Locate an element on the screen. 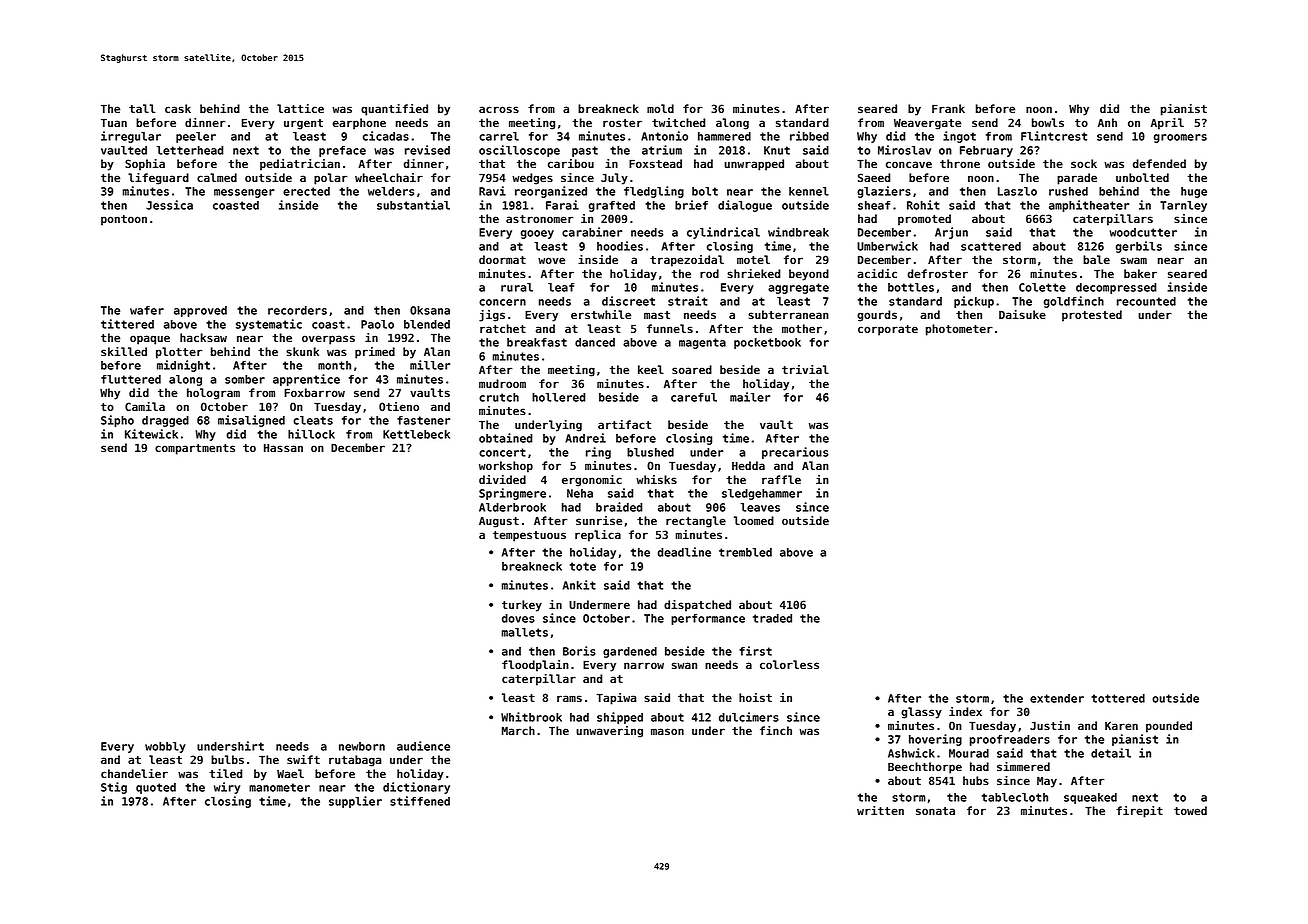 This screenshot has width=1308, height=924. dictionary is located at coordinates (416, 788).
